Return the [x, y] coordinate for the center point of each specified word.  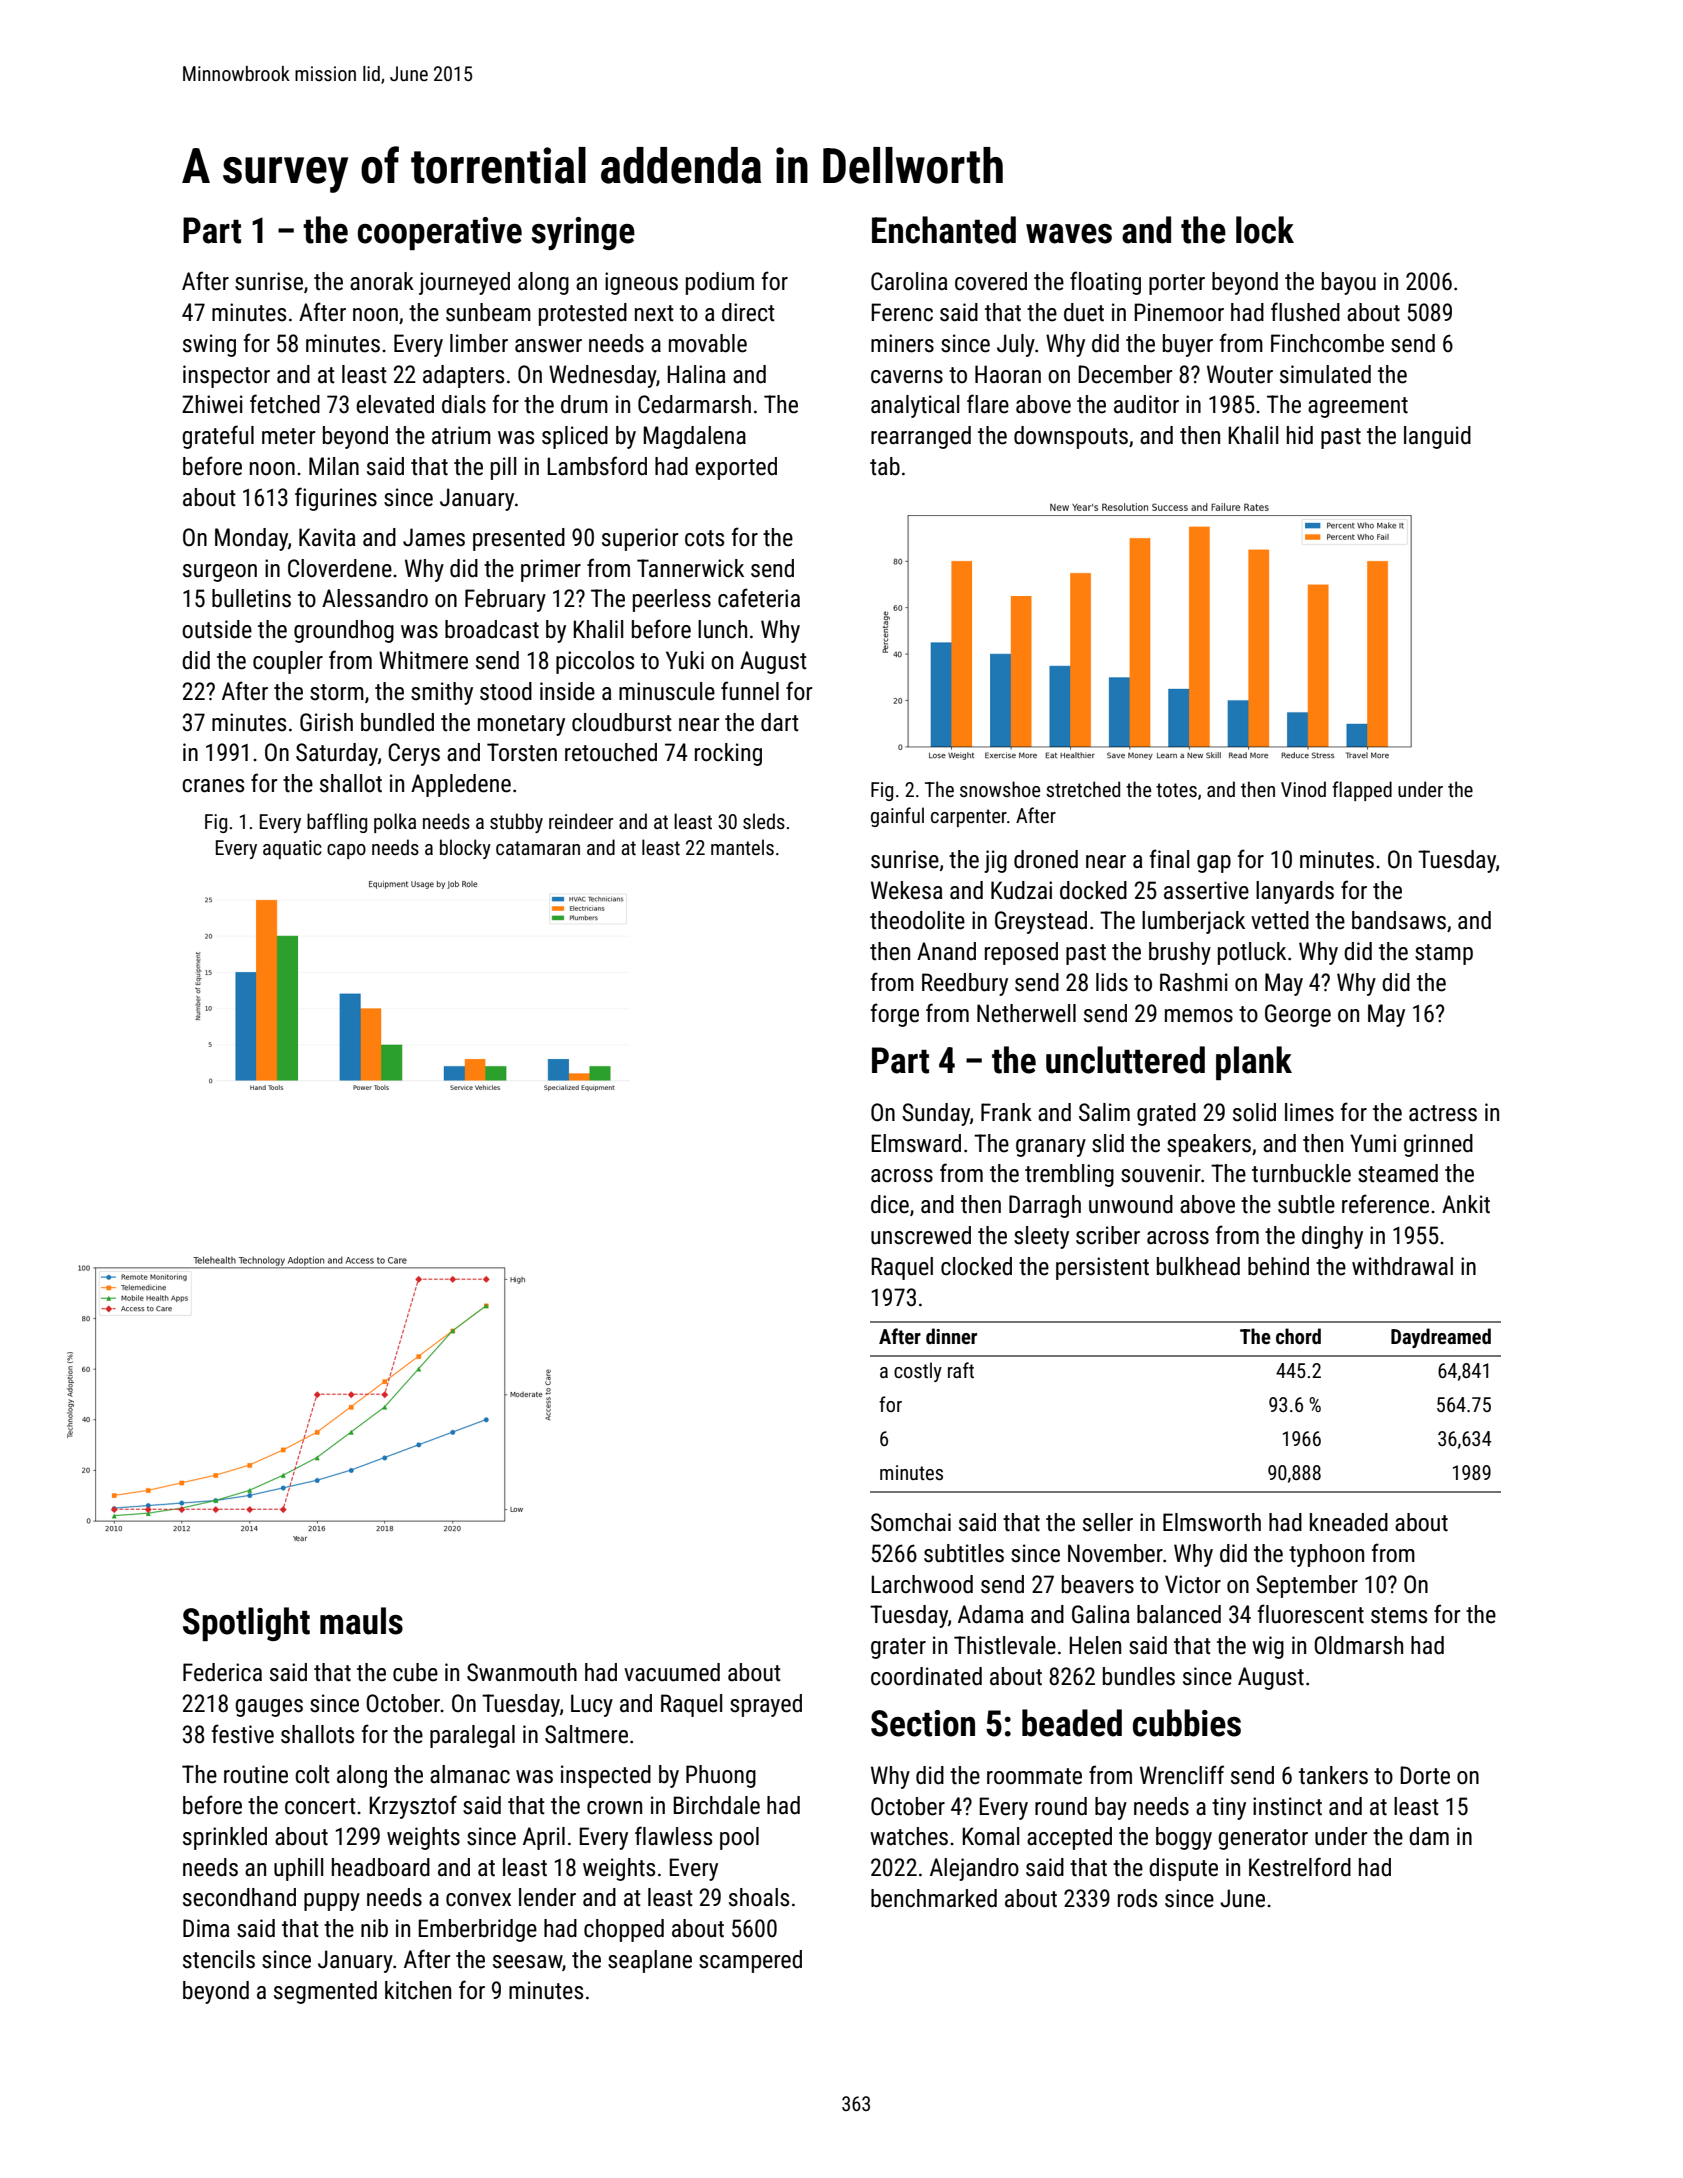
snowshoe [1000, 789]
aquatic [292, 849]
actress [1443, 1113]
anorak [382, 281]
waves [1069, 234]
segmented [325, 1992]
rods [1137, 1898]
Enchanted [944, 230]
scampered [750, 1961]
